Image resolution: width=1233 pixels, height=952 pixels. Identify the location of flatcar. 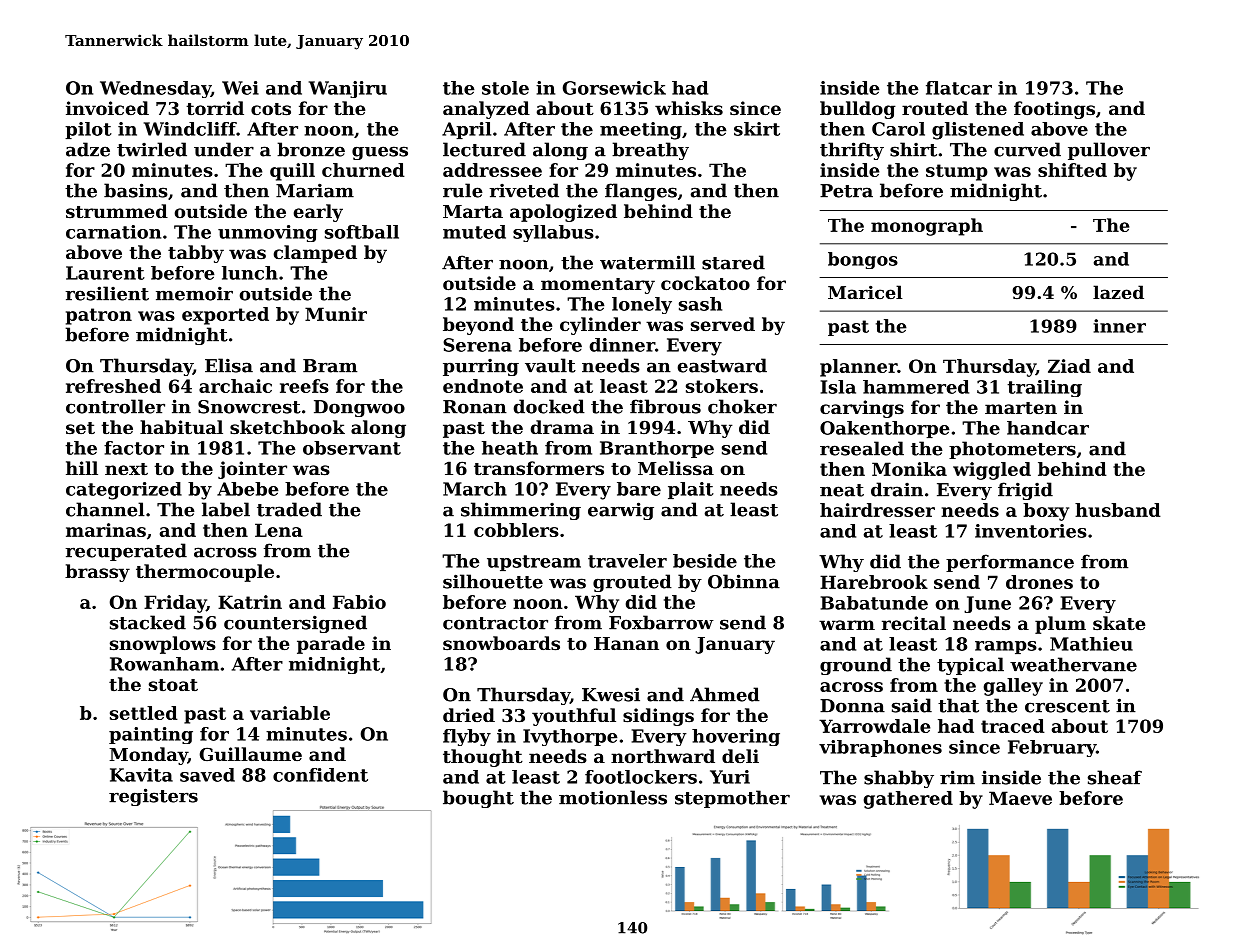
(959, 88).
